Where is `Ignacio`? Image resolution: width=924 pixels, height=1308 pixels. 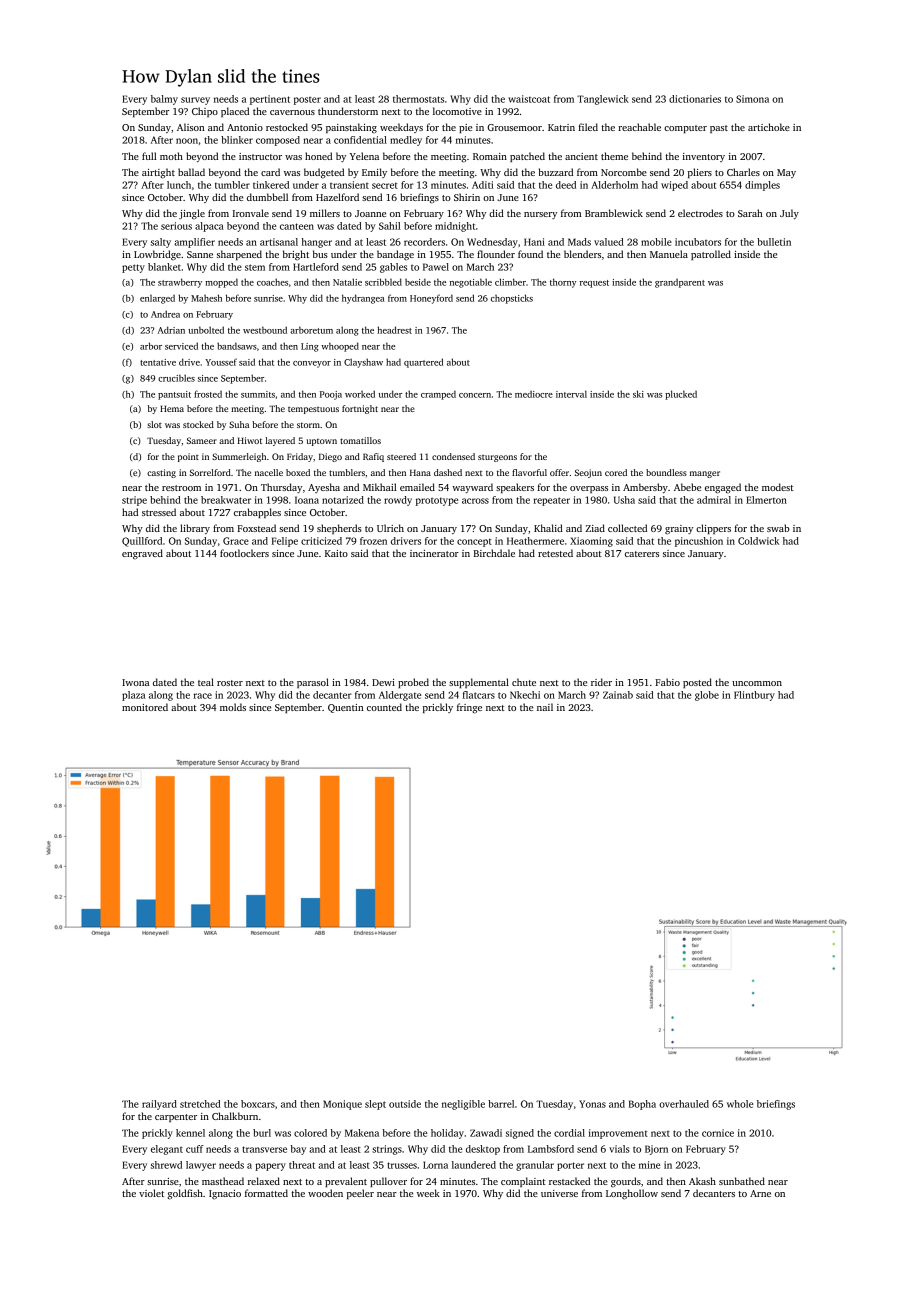
Ignacio is located at coordinates (225, 1195).
